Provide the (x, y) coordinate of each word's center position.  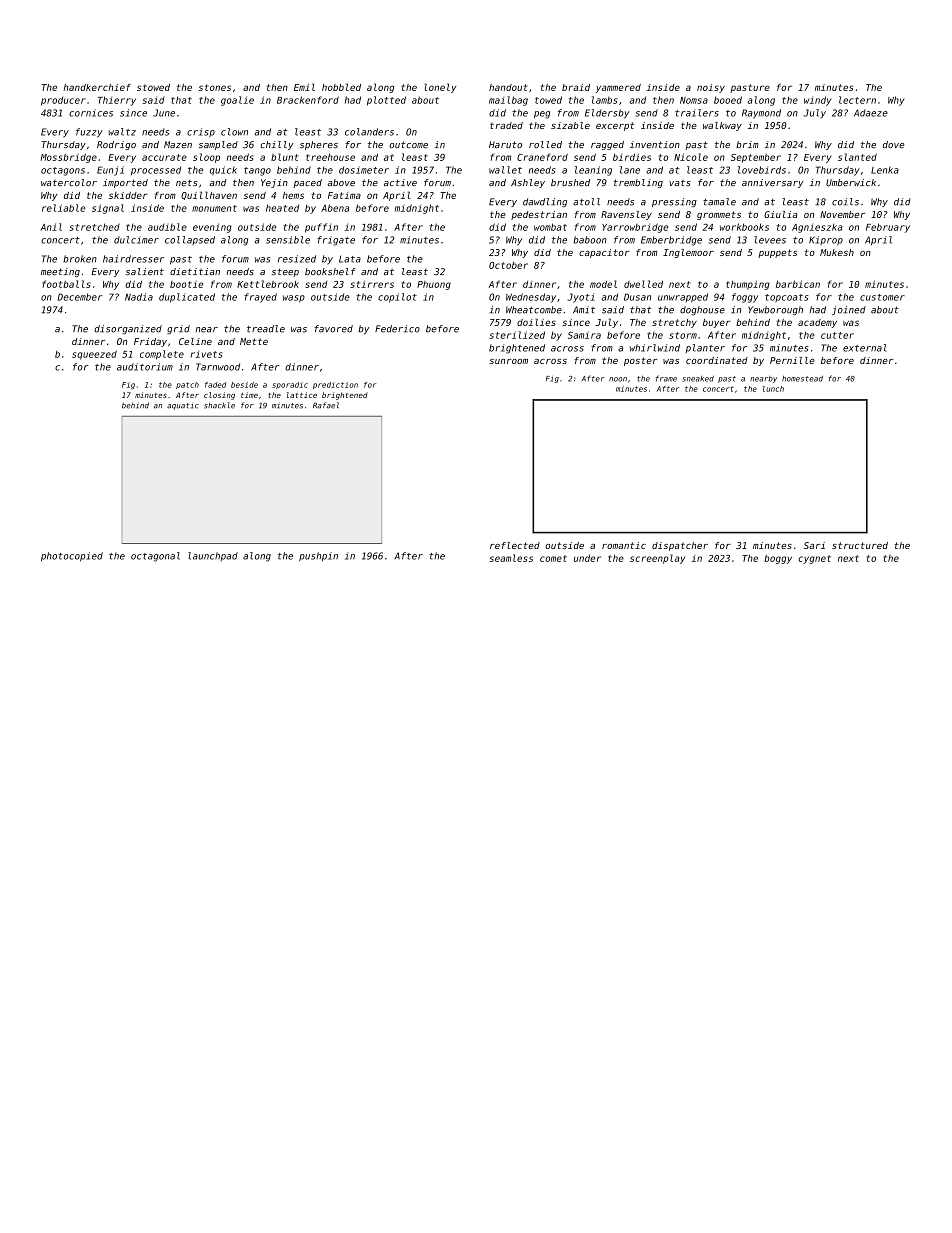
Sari (814, 545)
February (888, 228)
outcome (408, 144)
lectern (857, 100)
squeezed (94, 355)
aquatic (183, 406)
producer (63, 101)
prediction (335, 385)
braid (576, 87)
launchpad (213, 556)
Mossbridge (69, 158)
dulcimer (136, 240)
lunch (773, 389)
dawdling (545, 202)
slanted (857, 157)
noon (618, 379)
